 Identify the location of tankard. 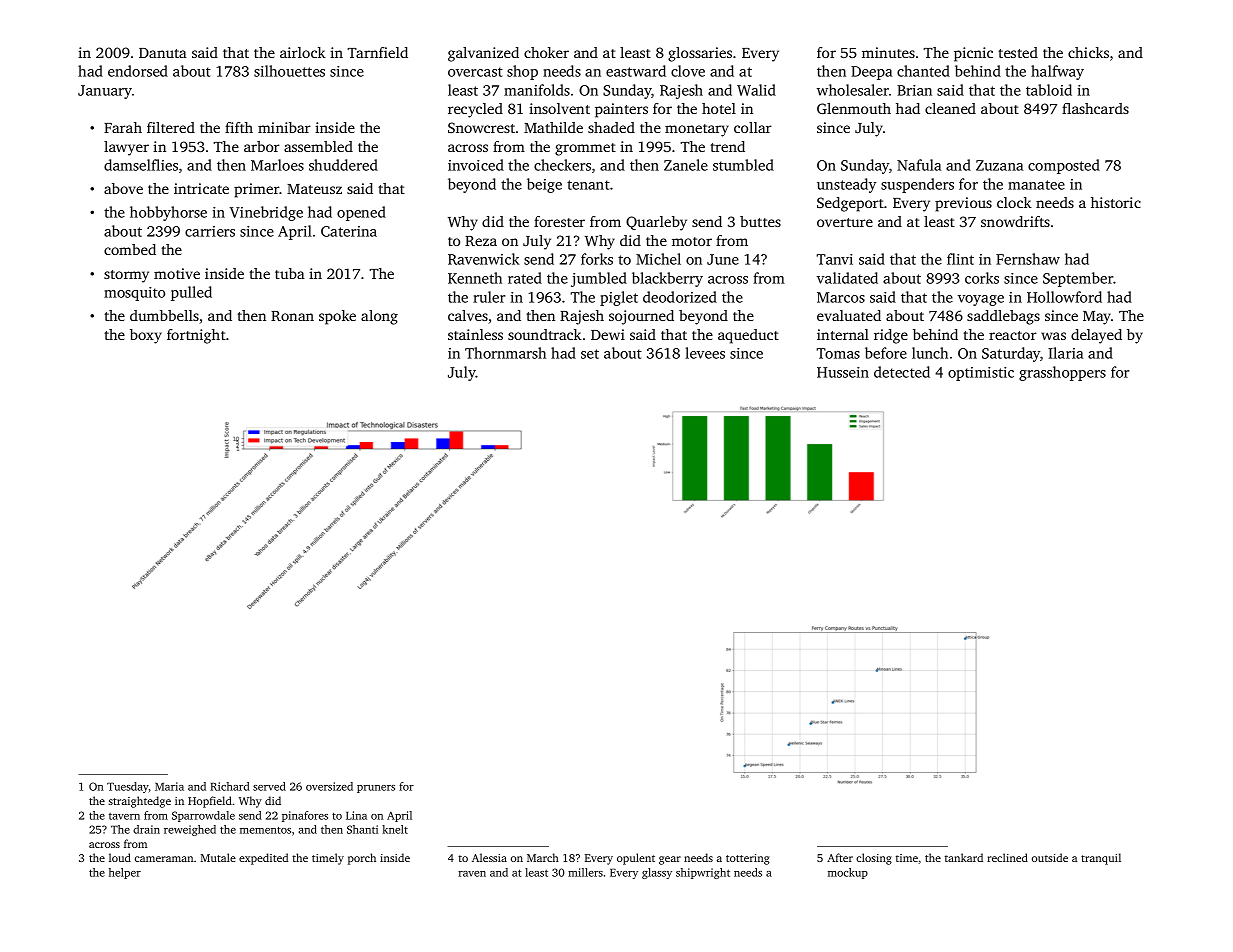
(964, 857).
